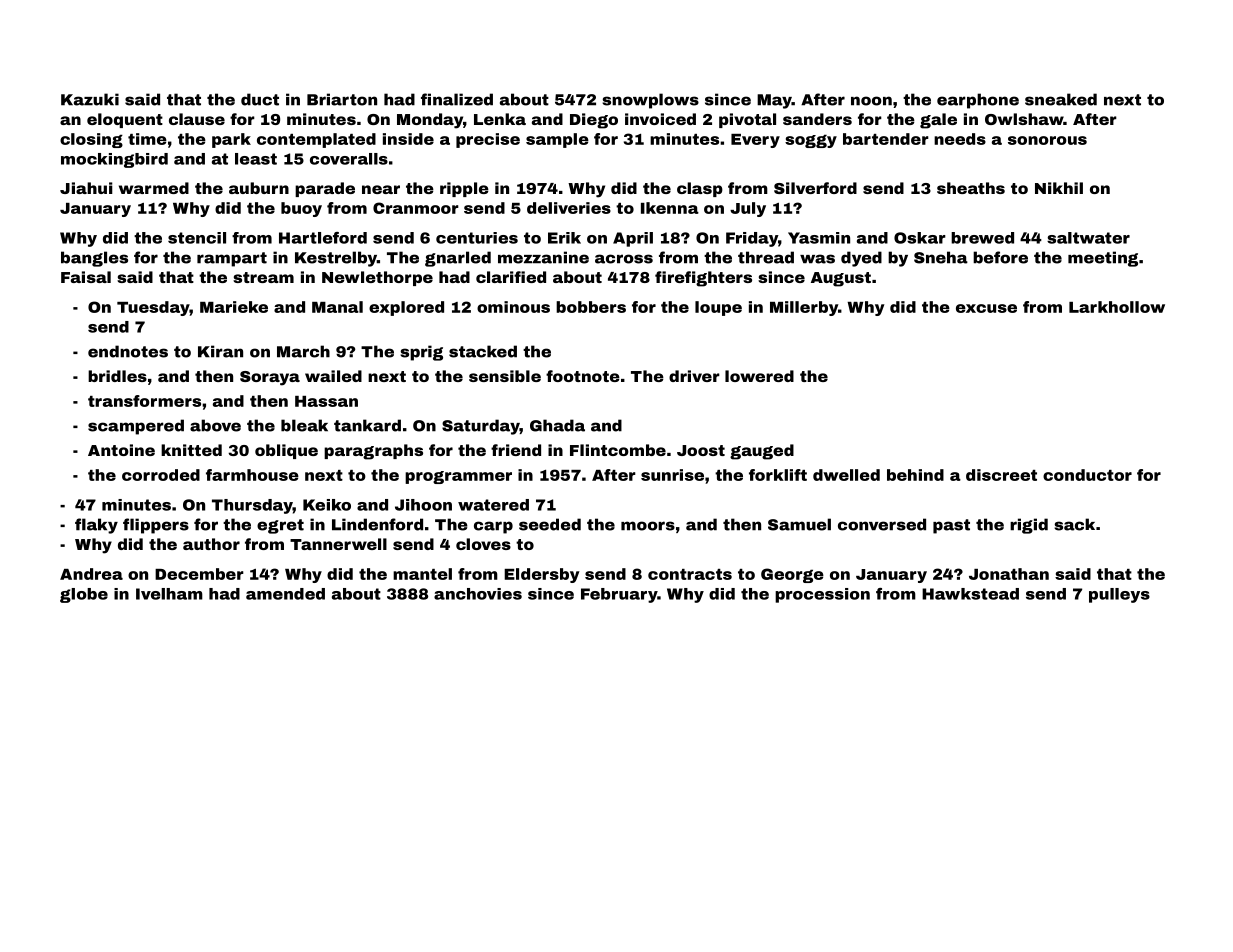 The height and width of the screenshot is (952, 1233). What do you see at coordinates (1001, 475) in the screenshot?
I see `discreet` at bounding box center [1001, 475].
